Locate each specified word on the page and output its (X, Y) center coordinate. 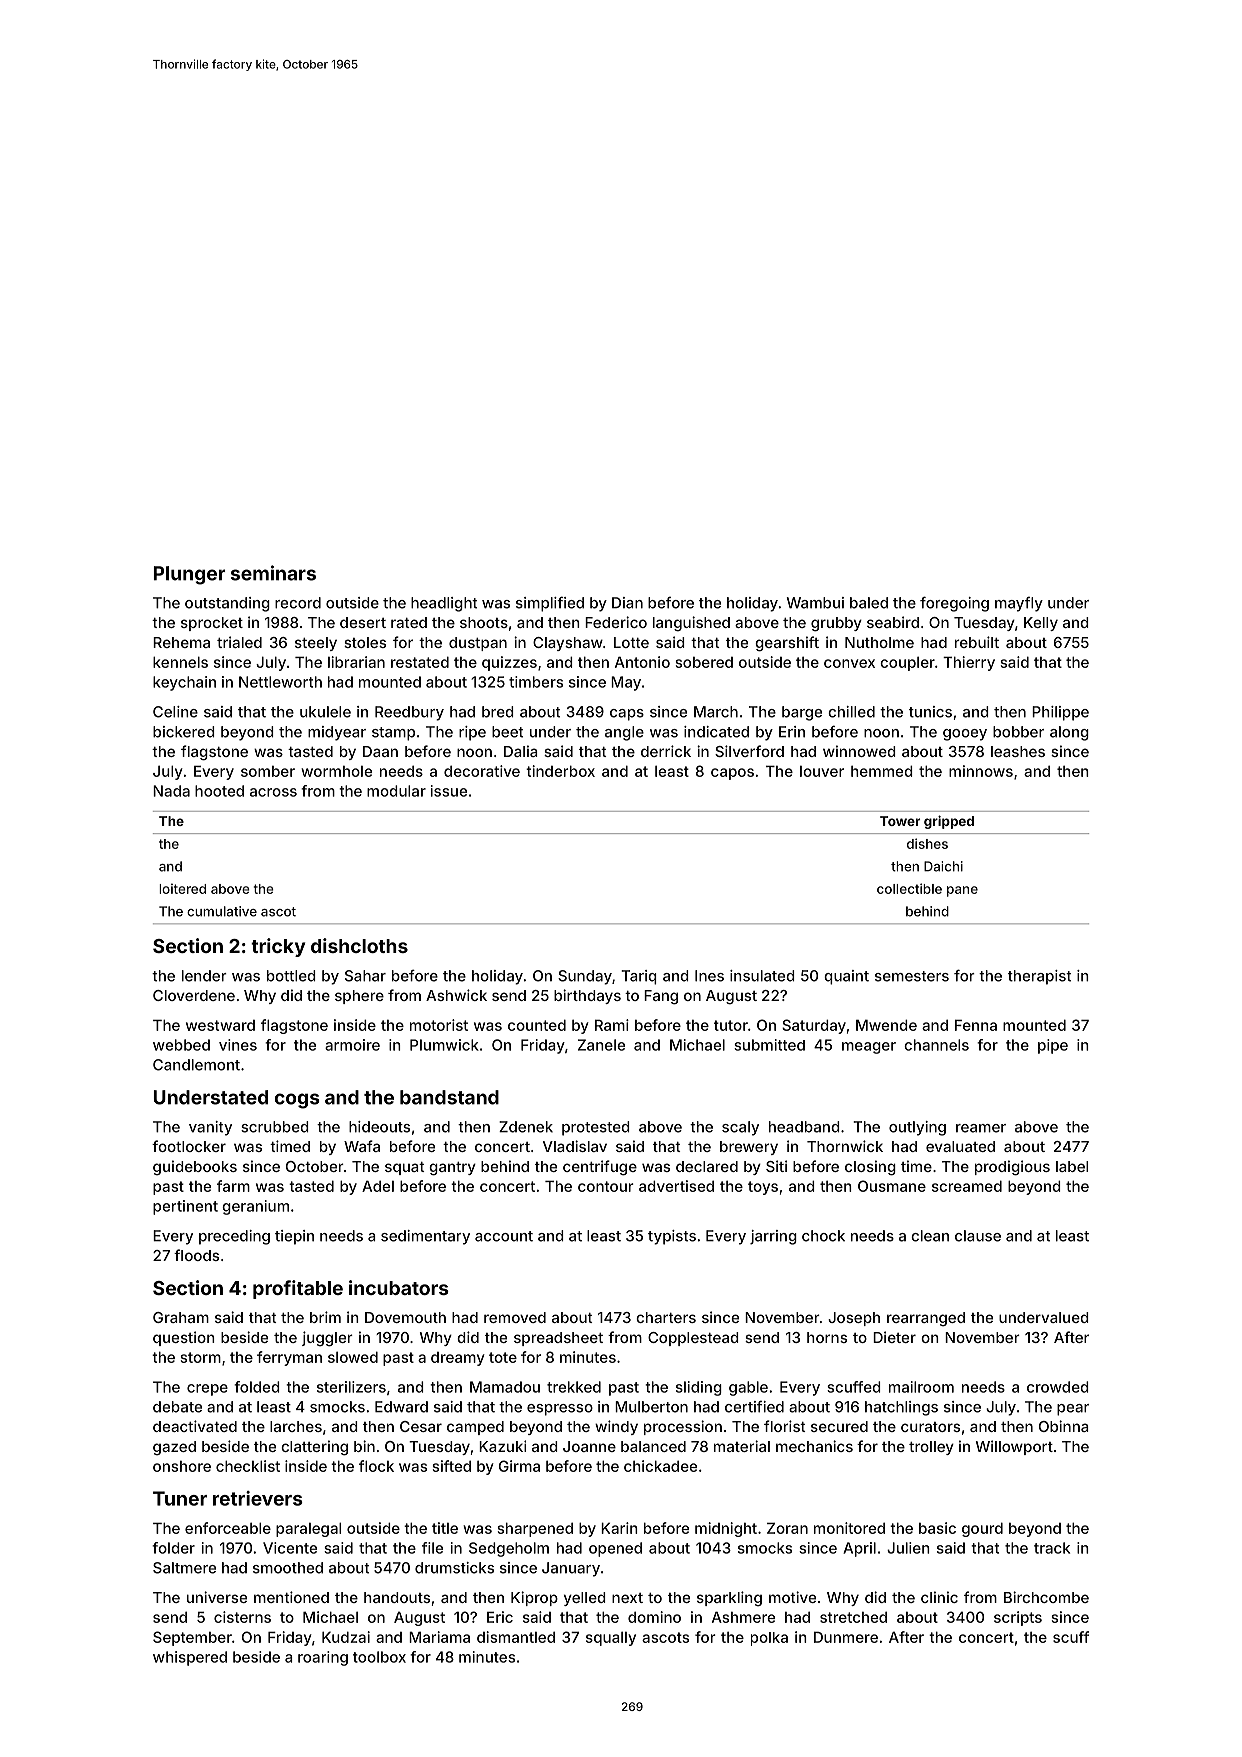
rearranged (926, 1319)
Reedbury (409, 713)
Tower (900, 821)
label (1072, 1166)
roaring (323, 1658)
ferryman (289, 1358)
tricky (278, 947)
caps (627, 715)
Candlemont (196, 1065)
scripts (1018, 1618)
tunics (930, 712)
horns (827, 1337)
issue (449, 791)
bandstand (449, 1097)
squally (611, 1639)
